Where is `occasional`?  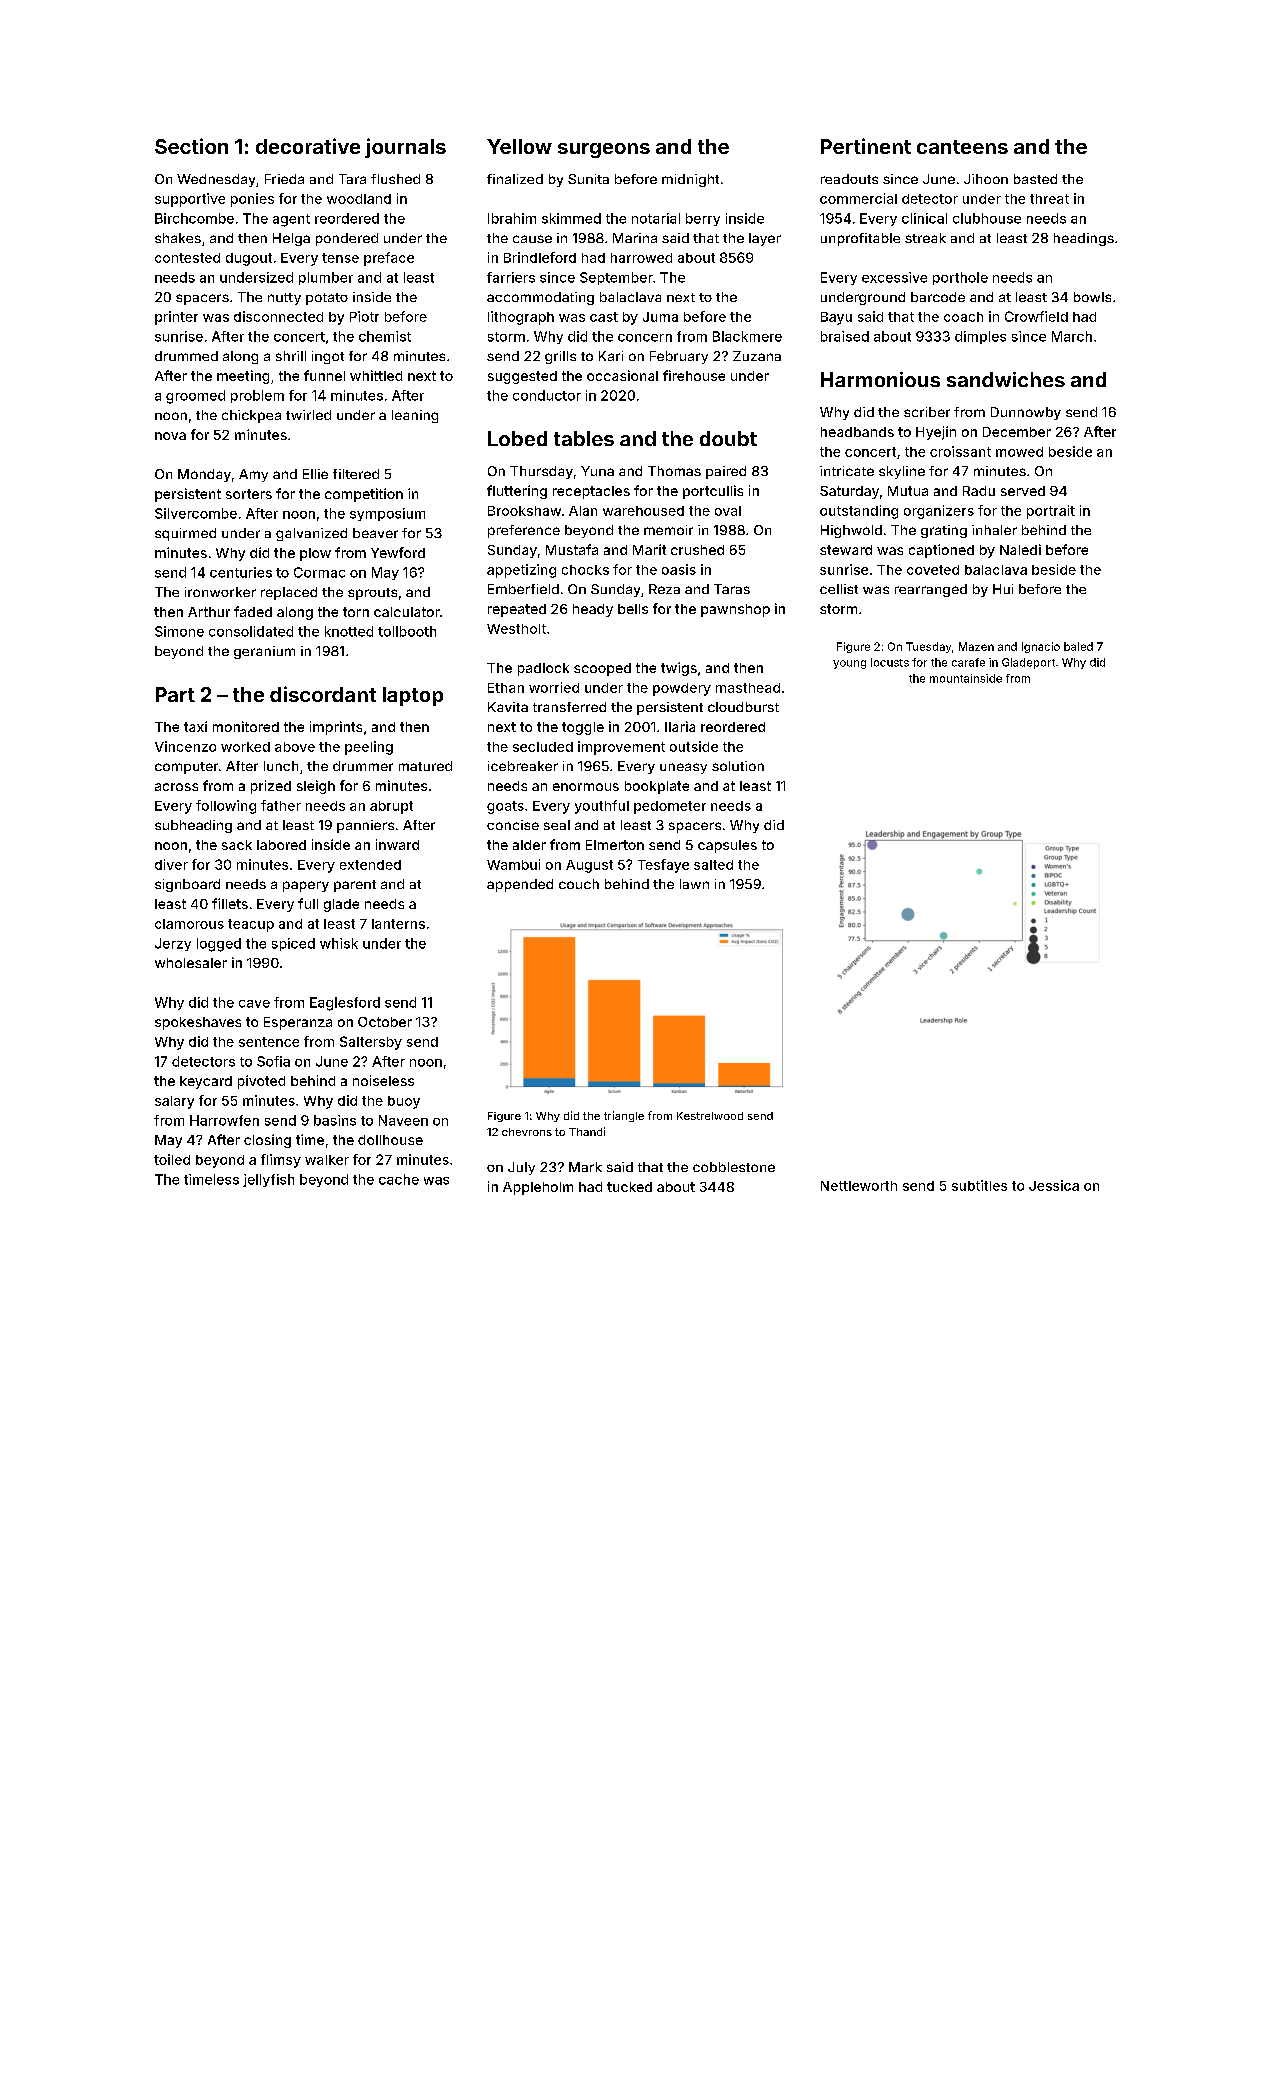 occasional is located at coordinates (622, 375).
